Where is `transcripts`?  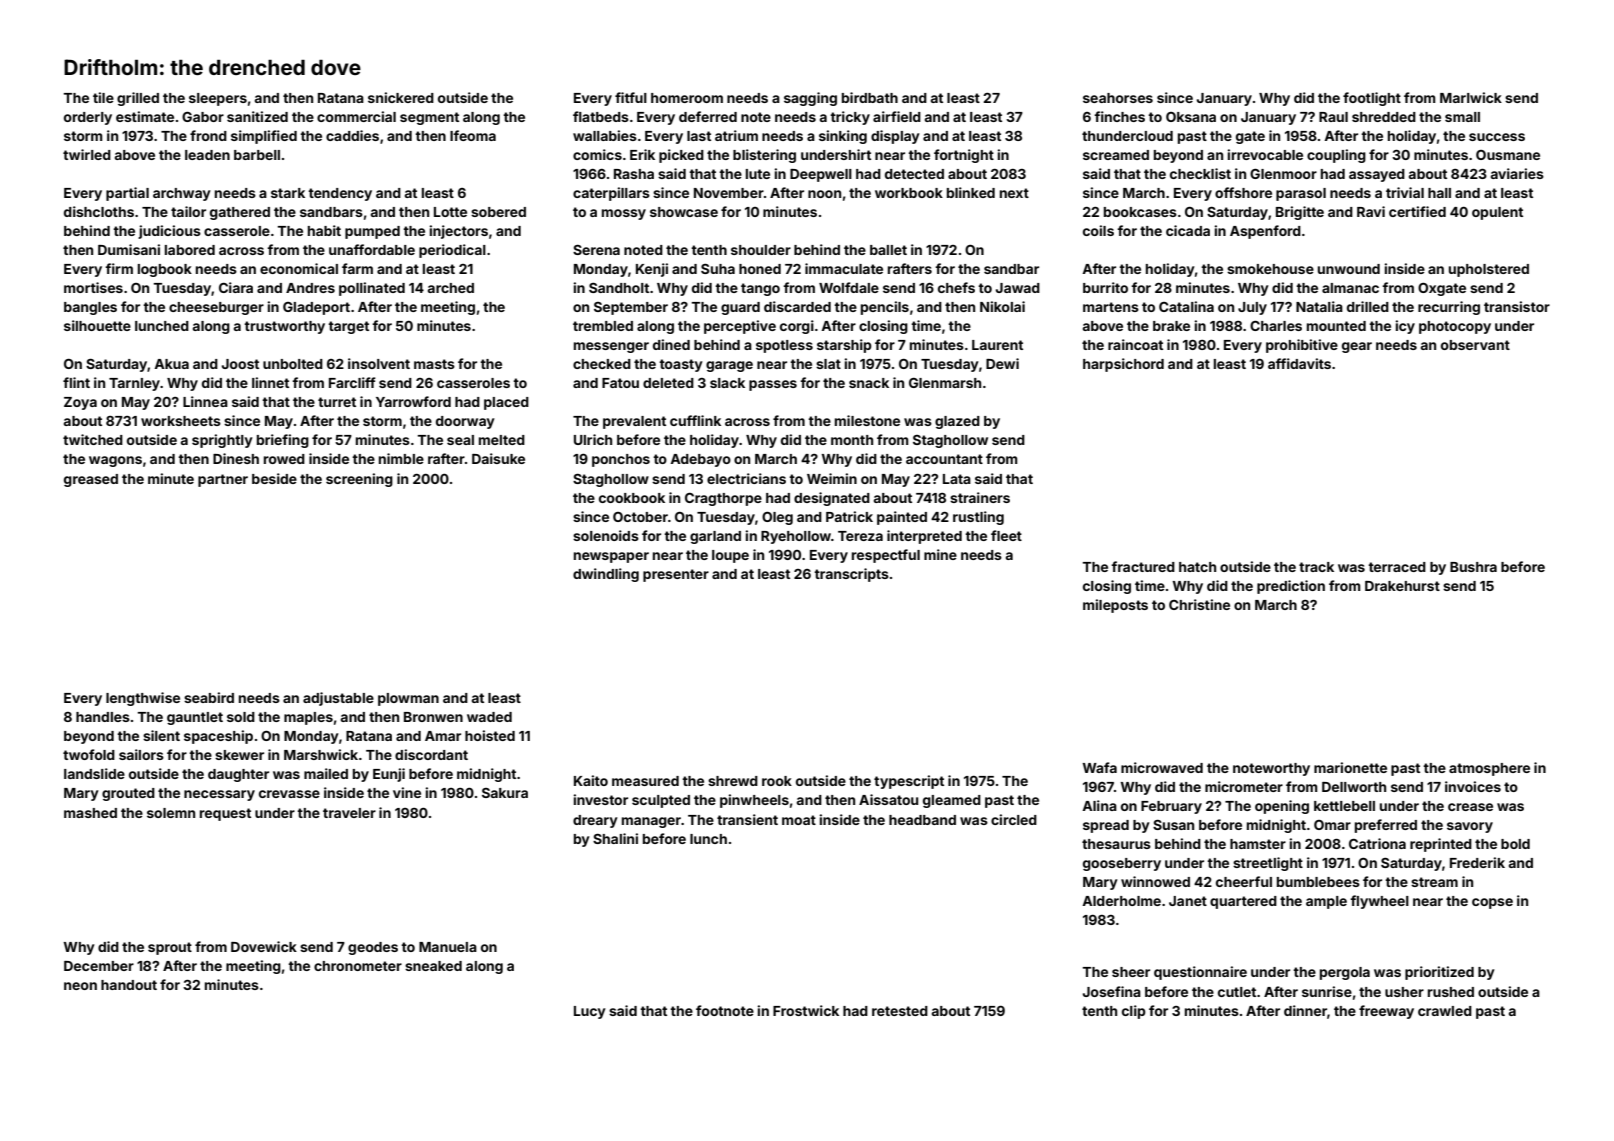 transcripts is located at coordinates (851, 575).
